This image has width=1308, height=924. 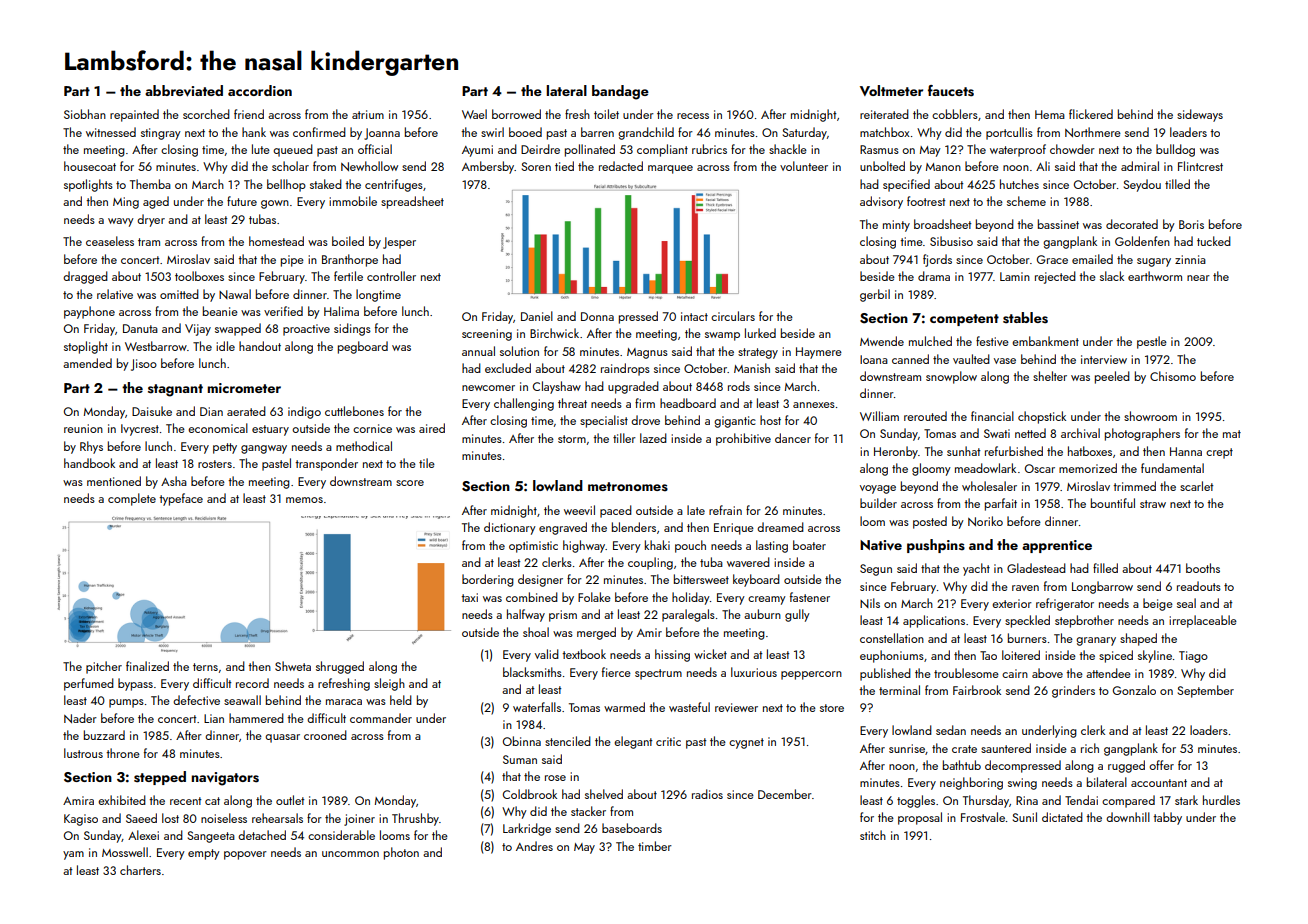 What do you see at coordinates (1199, 586) in the image?
I see `readouts` at bounding box center [1199, 586].
